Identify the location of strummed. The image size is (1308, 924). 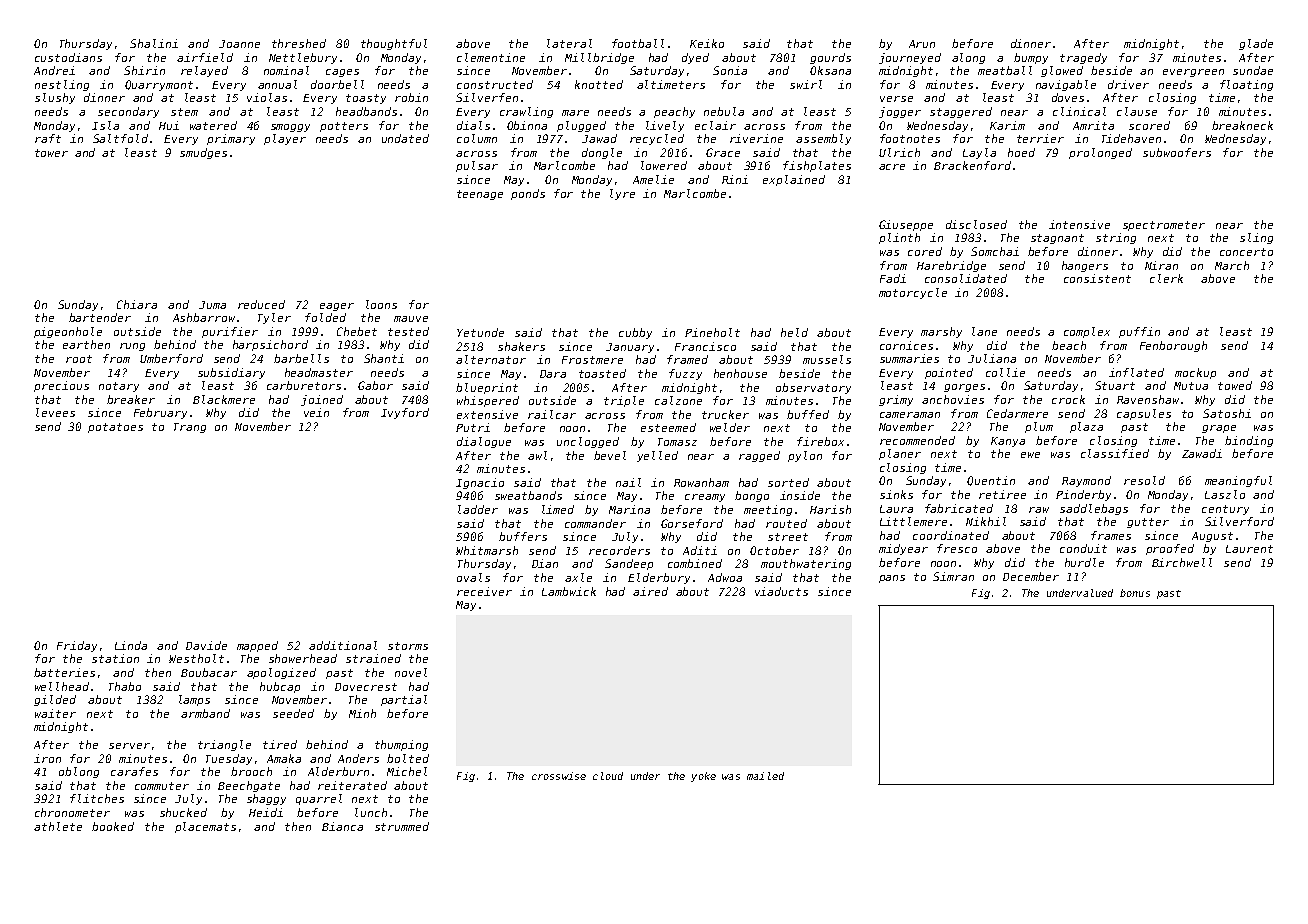
(402, 826).
